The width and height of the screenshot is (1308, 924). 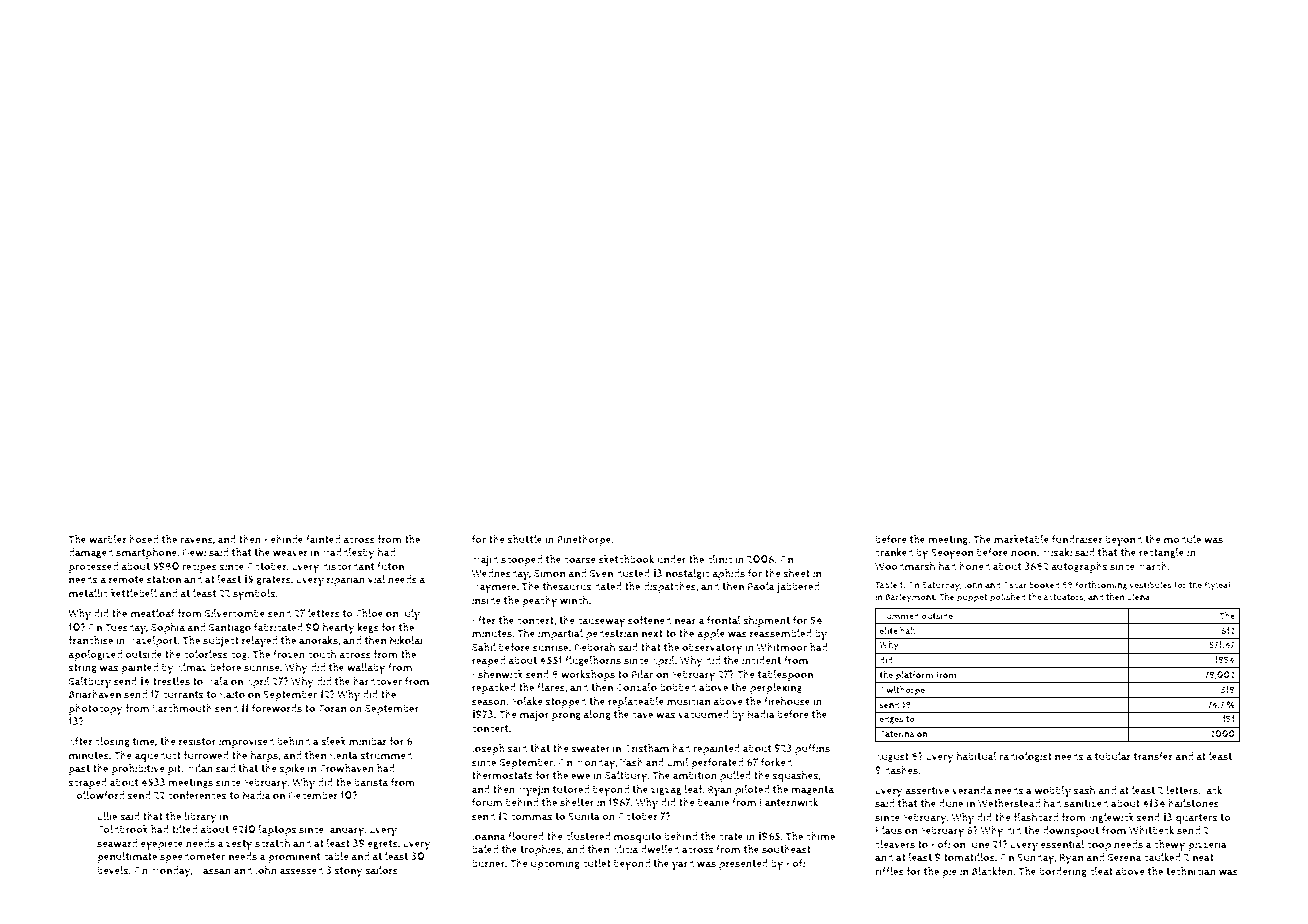 I want to click on Silvercombe, so click(x=235, y=613).
